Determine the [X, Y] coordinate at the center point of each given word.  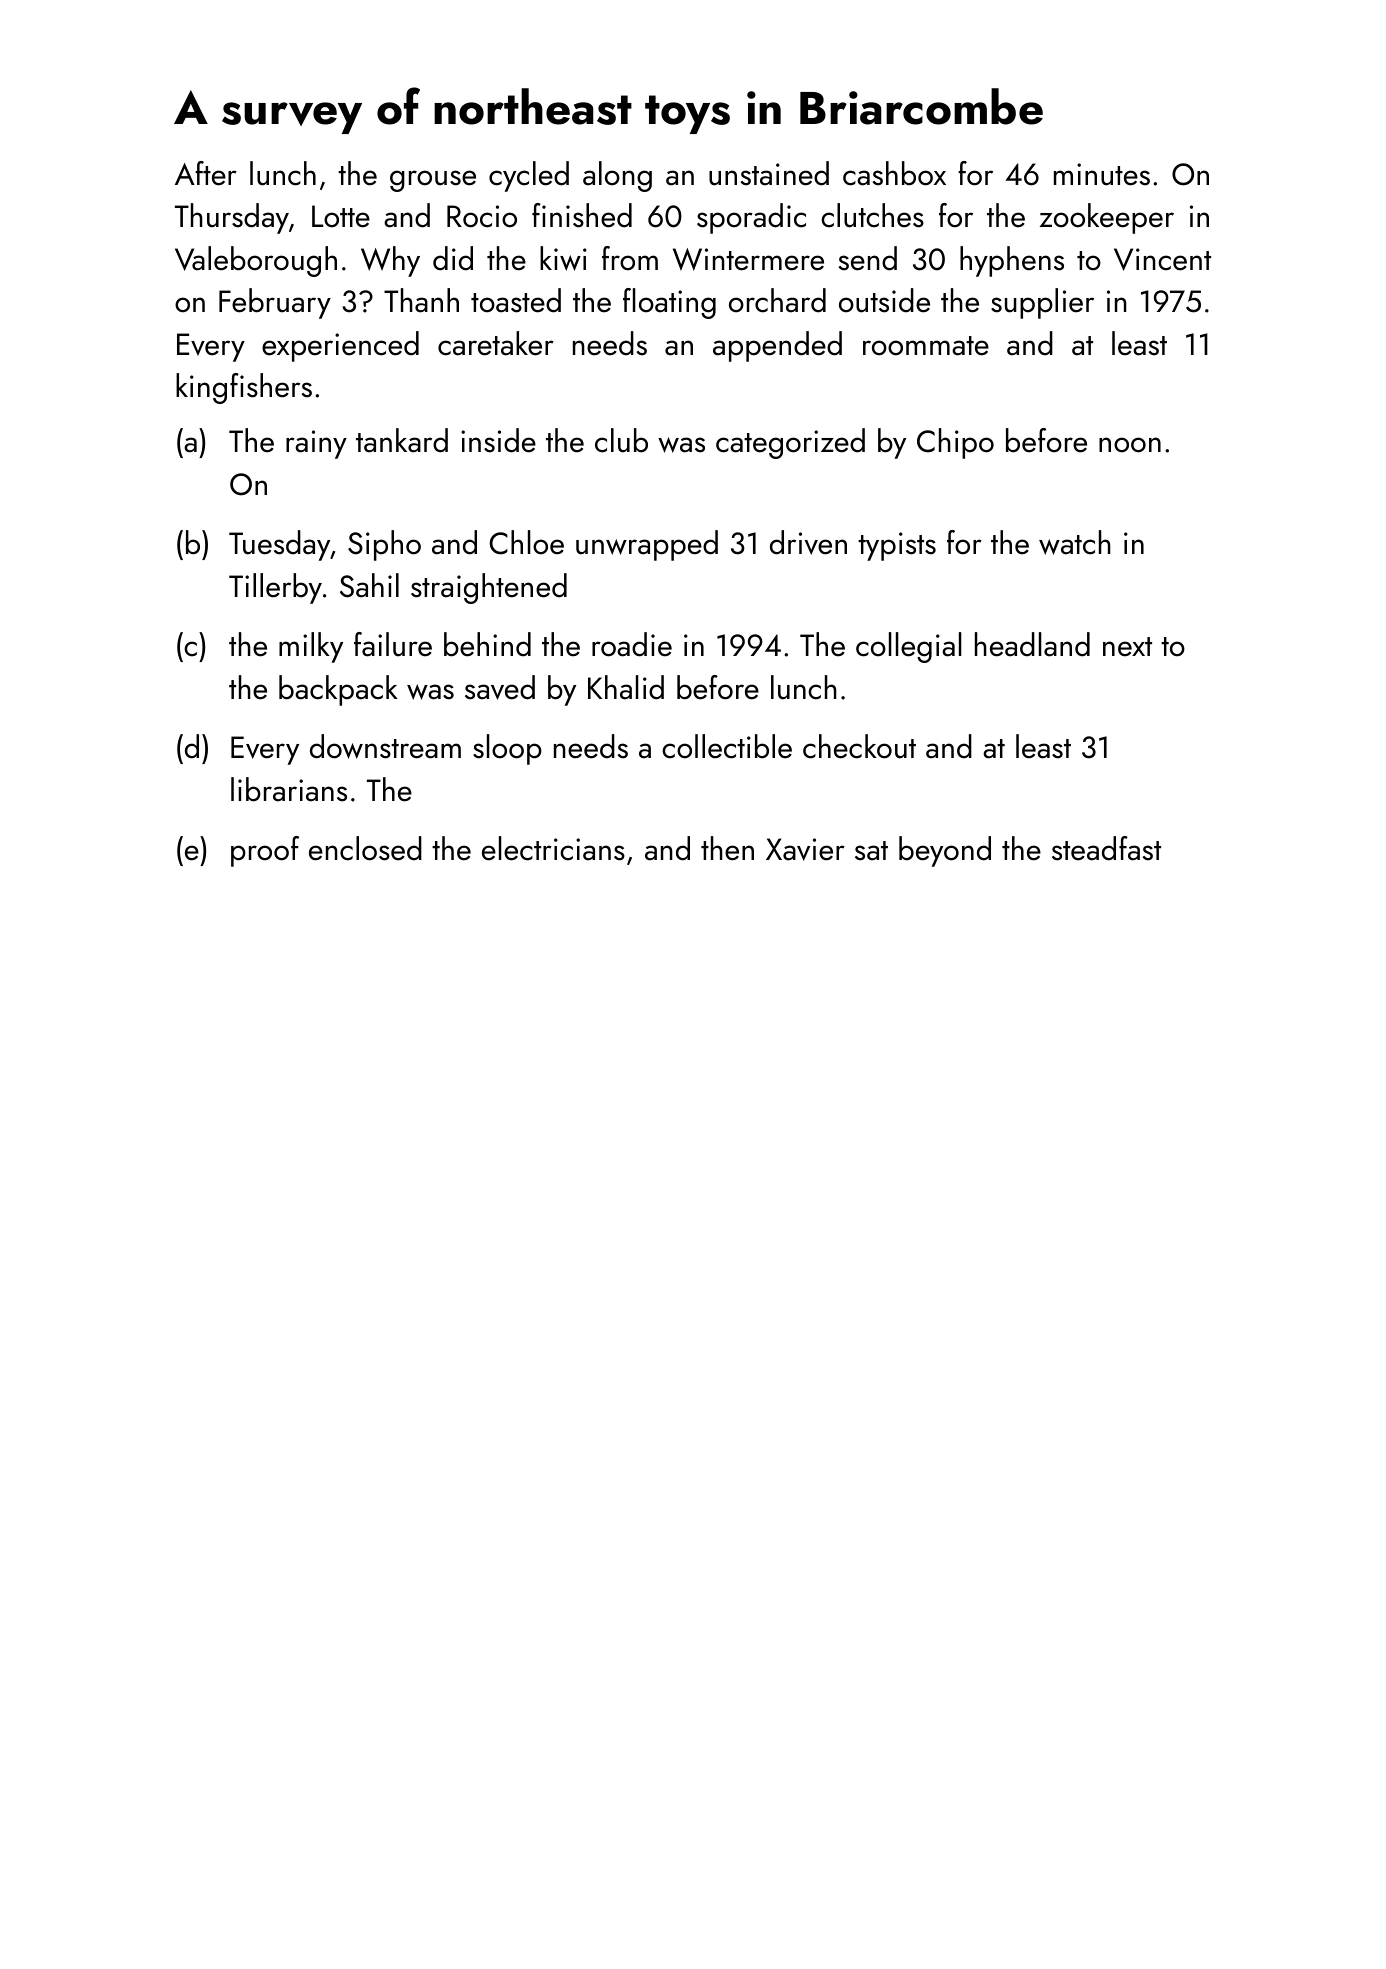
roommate [926, 346]
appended [777, 346]
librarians [289, 789]
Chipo [955, 443]
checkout [859, 746]
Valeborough [256, 261]
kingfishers [244, 388]
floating [669, 303]
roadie [632, 644]
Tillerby [275, 588]
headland [1032, 644]
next [1127, 647]
